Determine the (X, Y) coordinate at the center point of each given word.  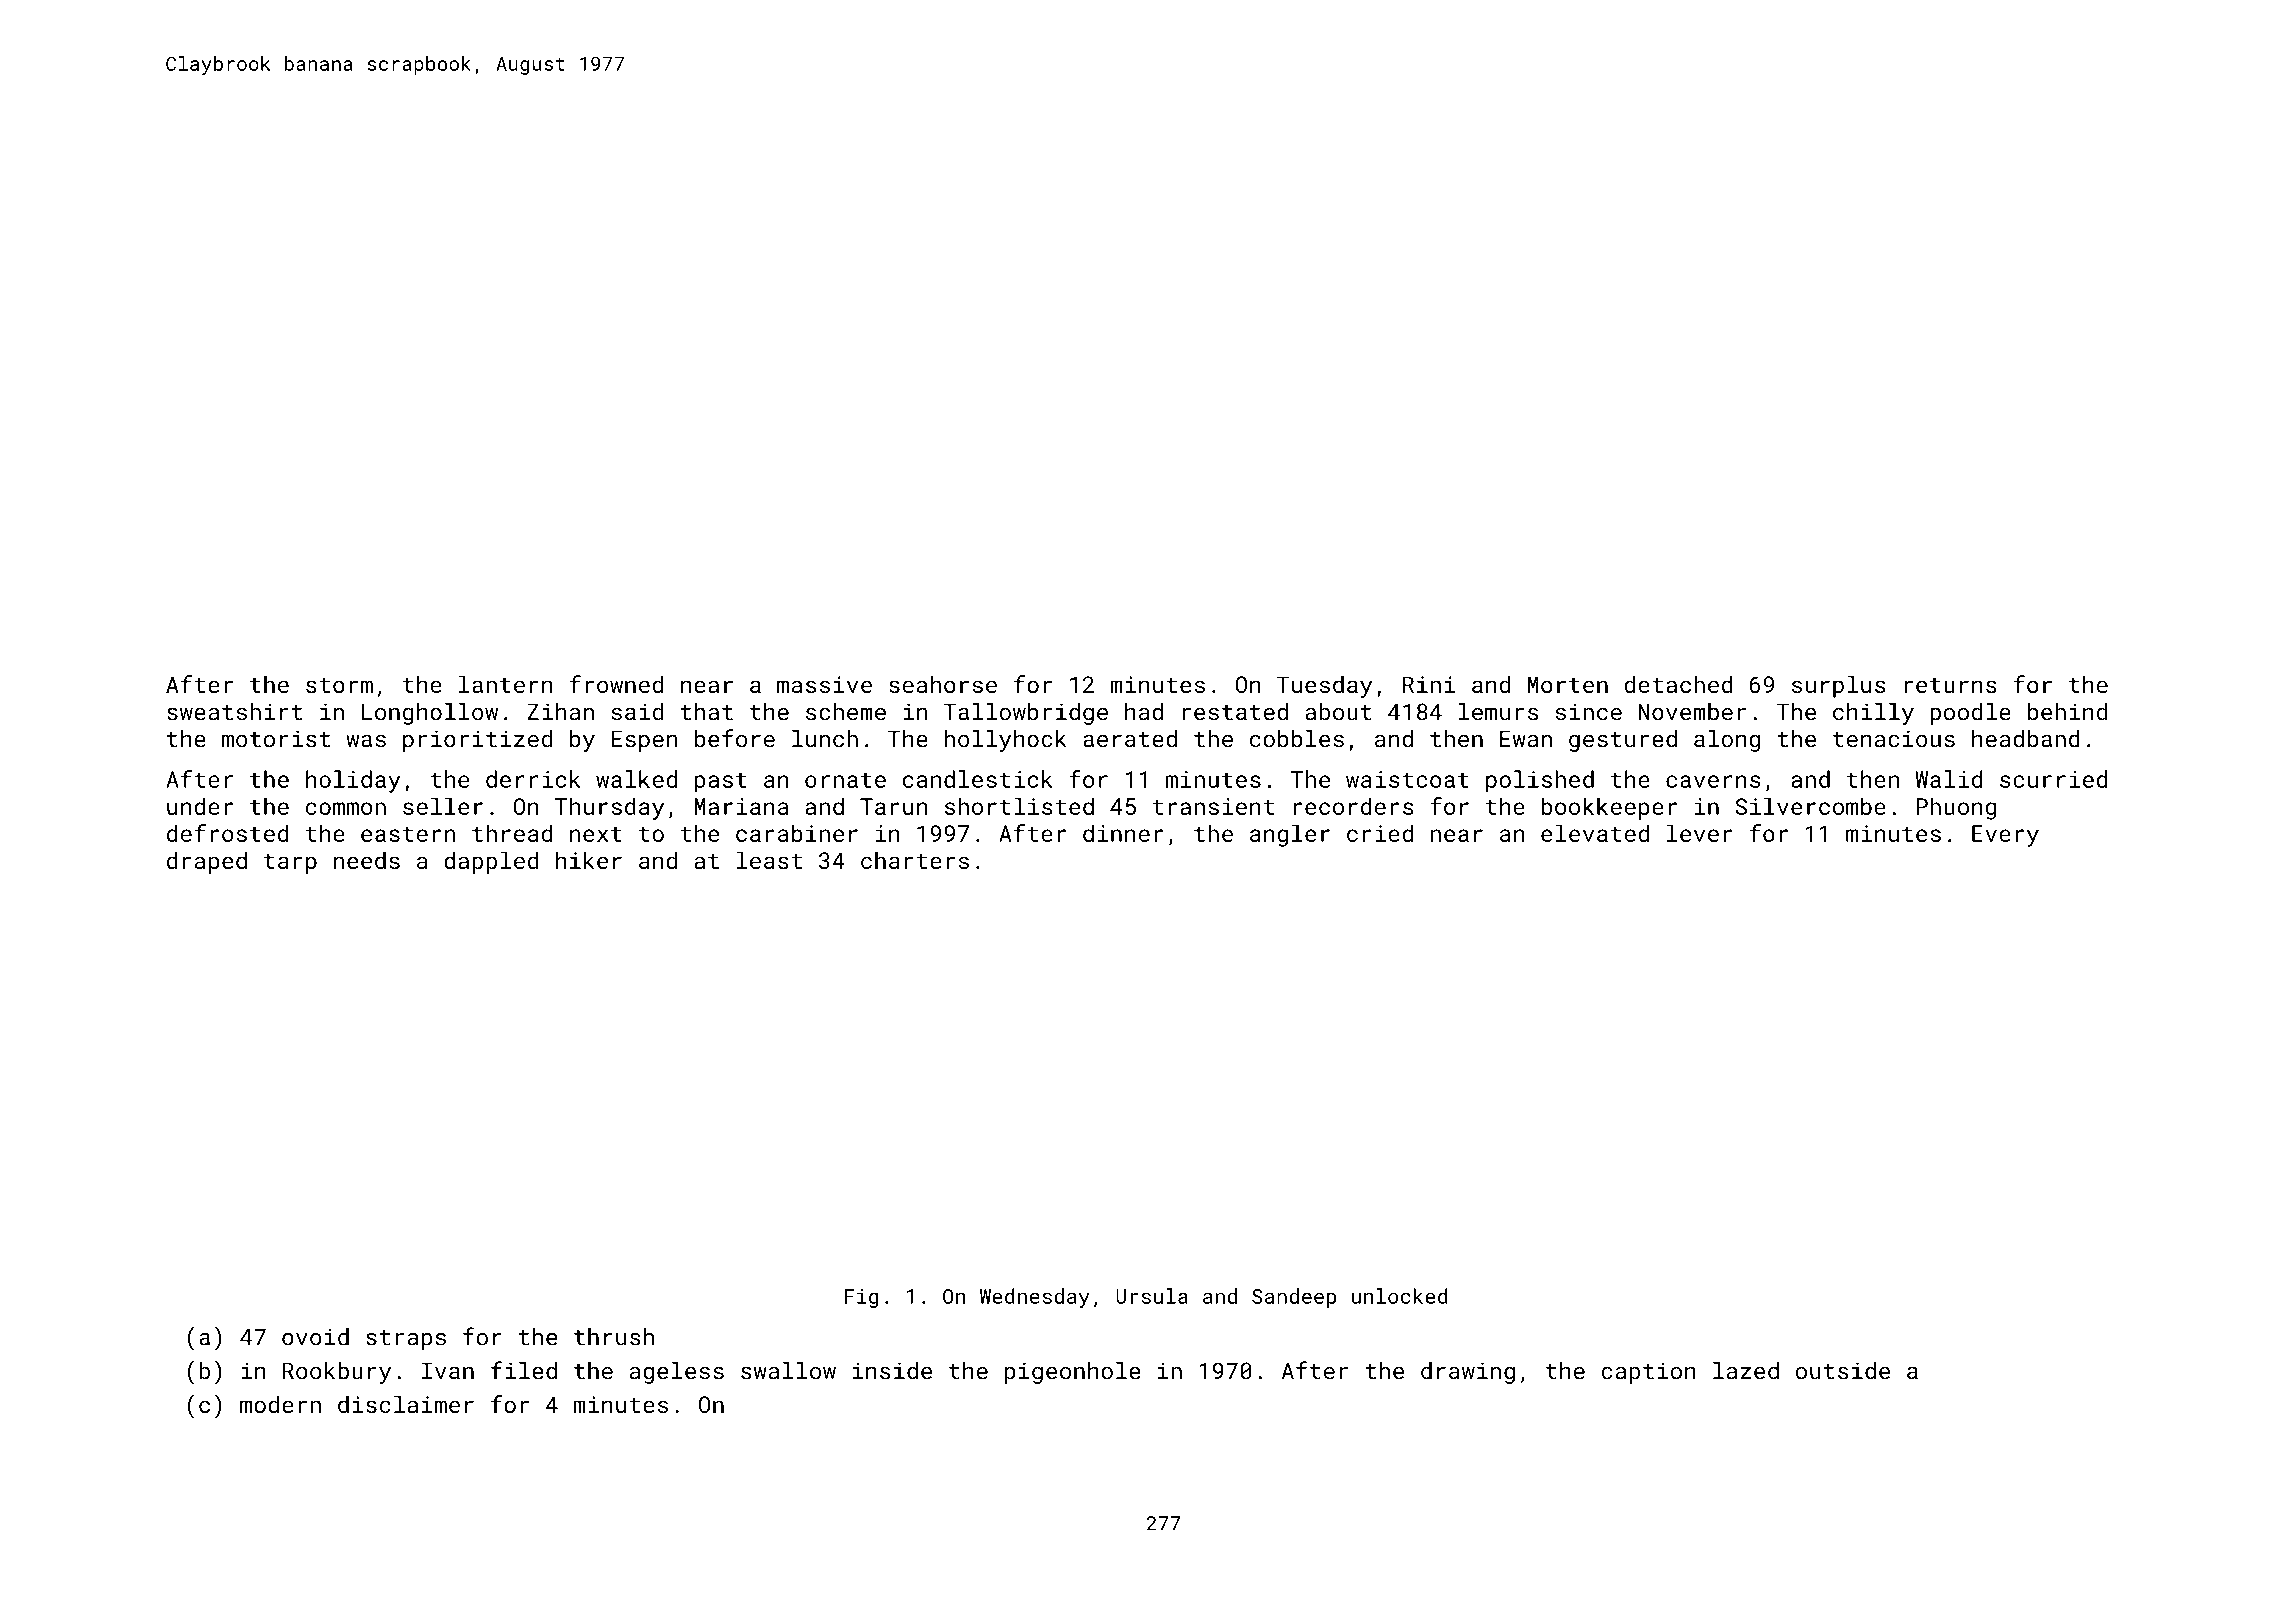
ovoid (315, 1337)
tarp (290, 864)
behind (2067, 712)
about (1338, 712)
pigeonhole (1073, 1373)
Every (2005, 836)
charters (915, 860)
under (200, 806)
